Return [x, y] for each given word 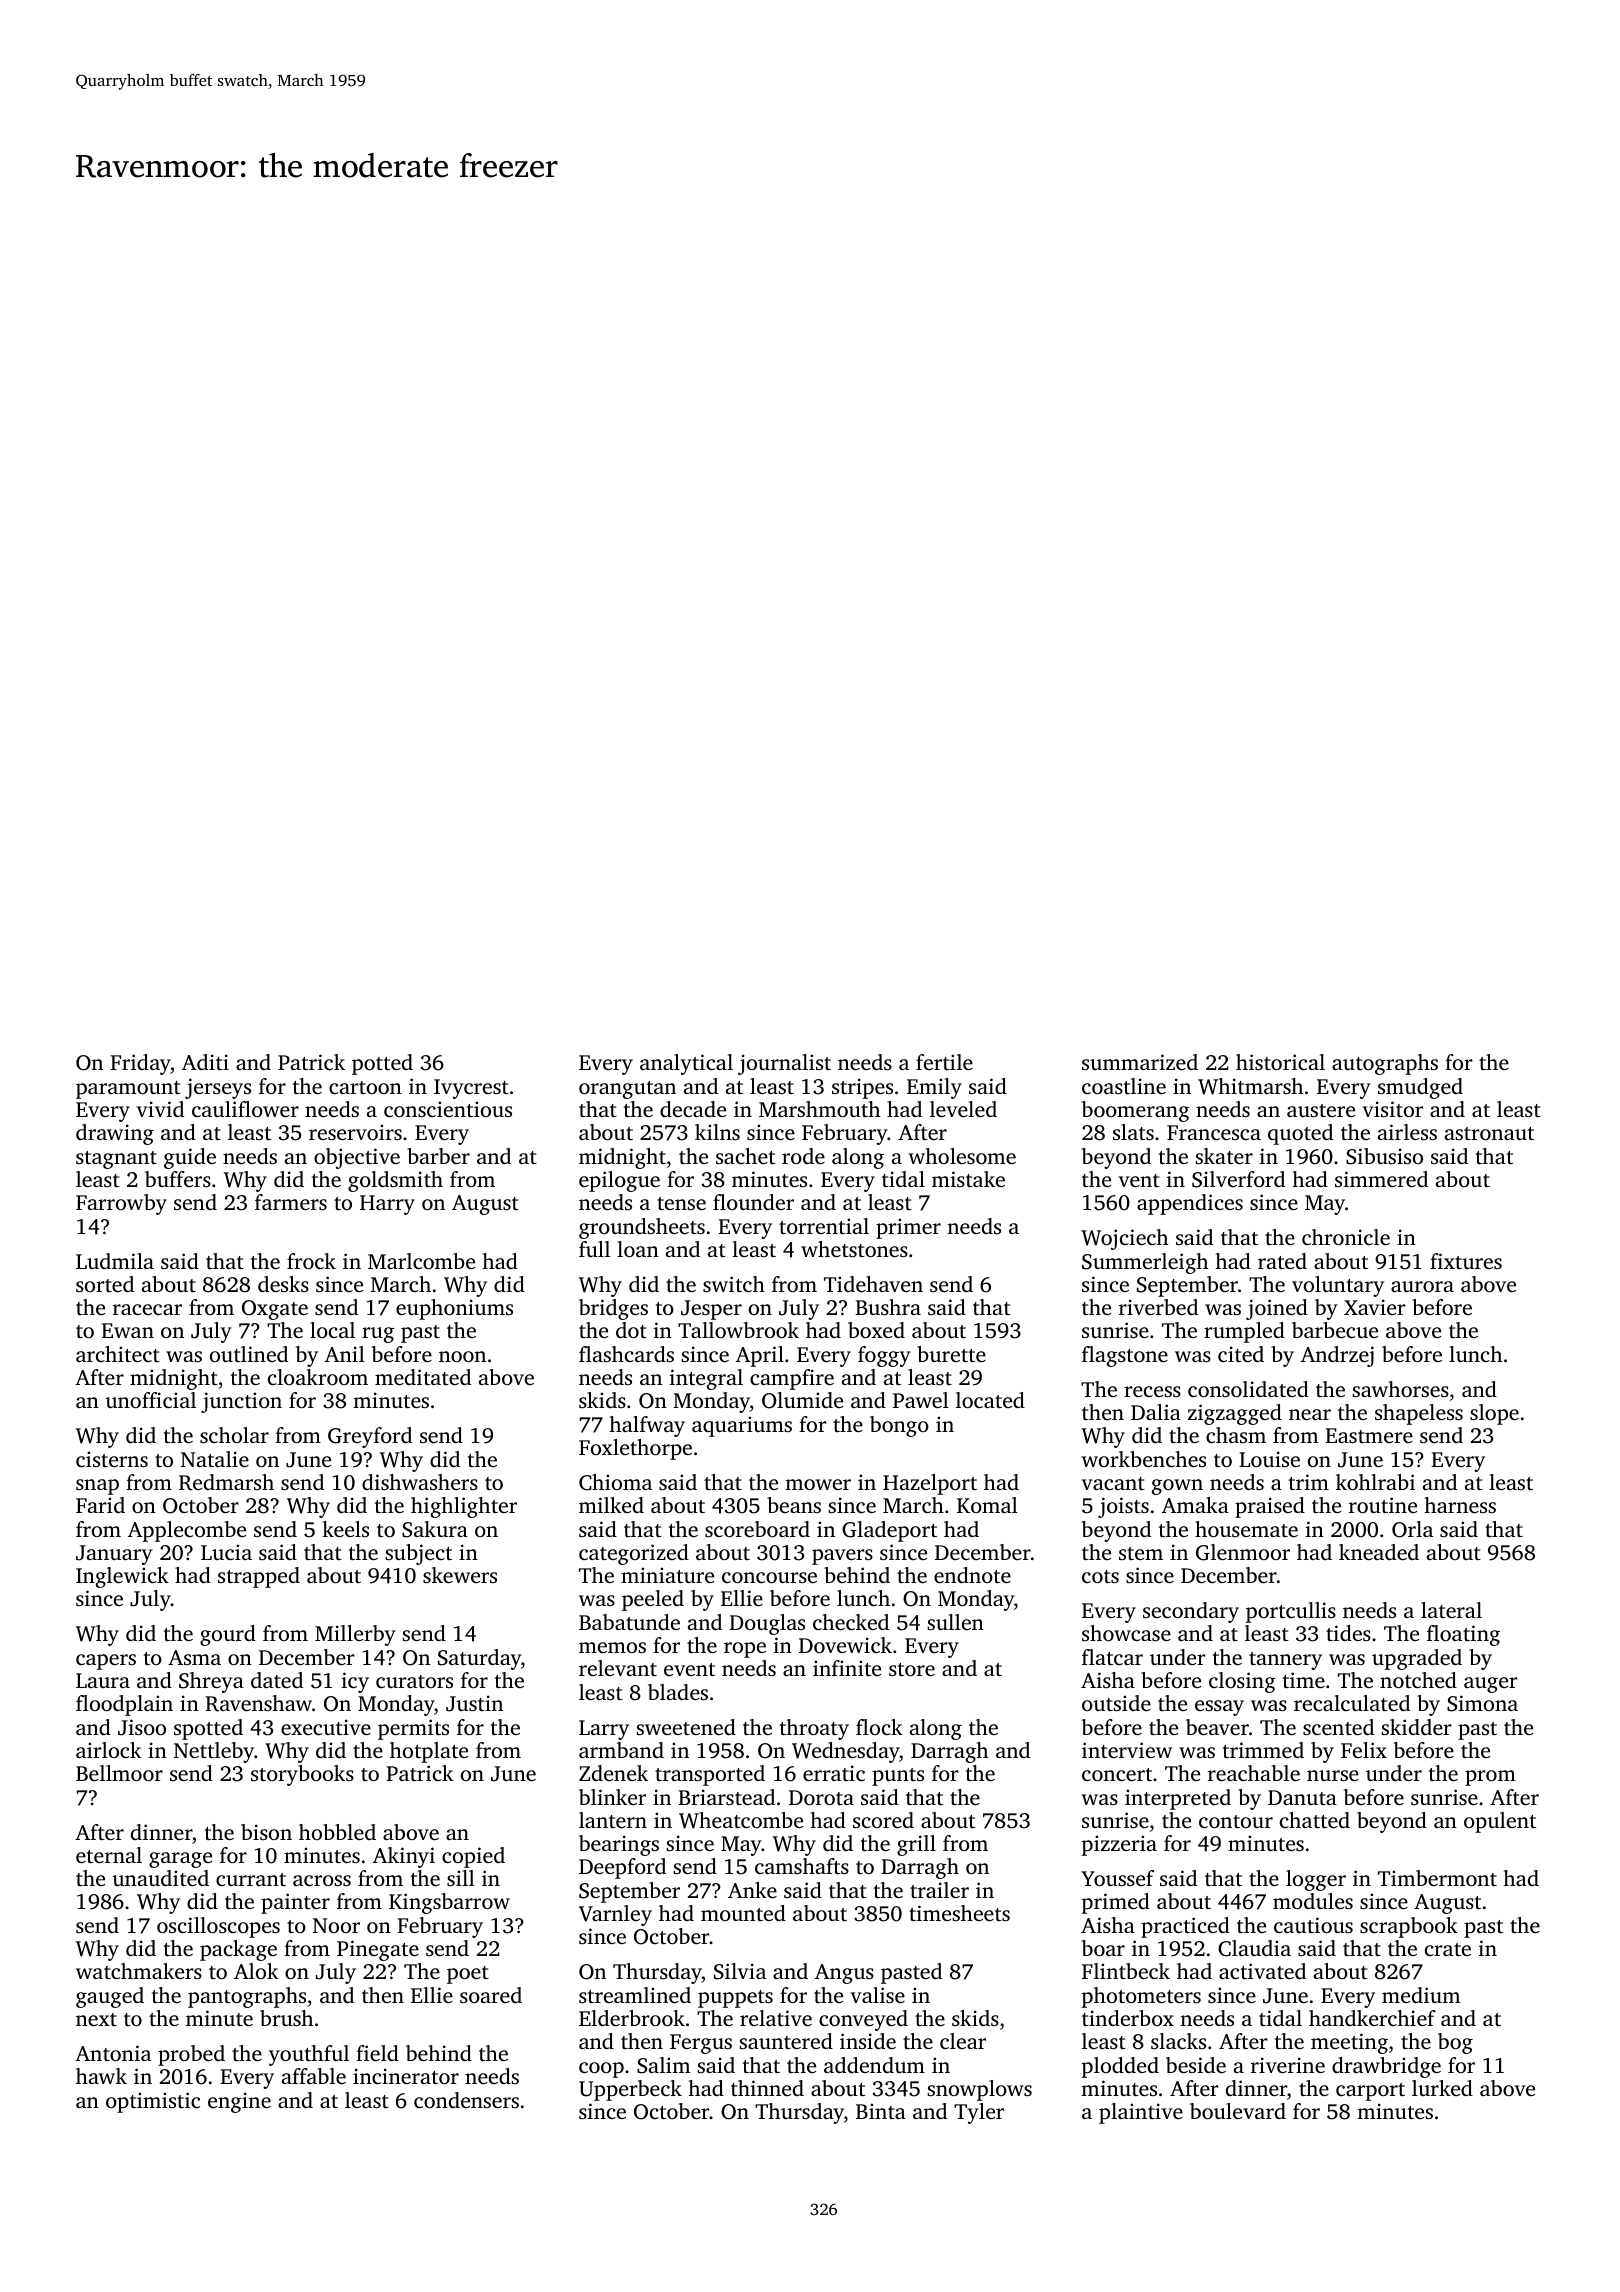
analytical [686, 1064]
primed [1116, 1903]
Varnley [615, 1915]
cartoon [365, 1087]
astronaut [1489, 1133]
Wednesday [845, 1752]
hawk [101, 2076]
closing [1242, 1682]
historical [1280, 1062]
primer [908, 1228]
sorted [105, 1284]
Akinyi [404, 1857]
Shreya [211, 1682]
